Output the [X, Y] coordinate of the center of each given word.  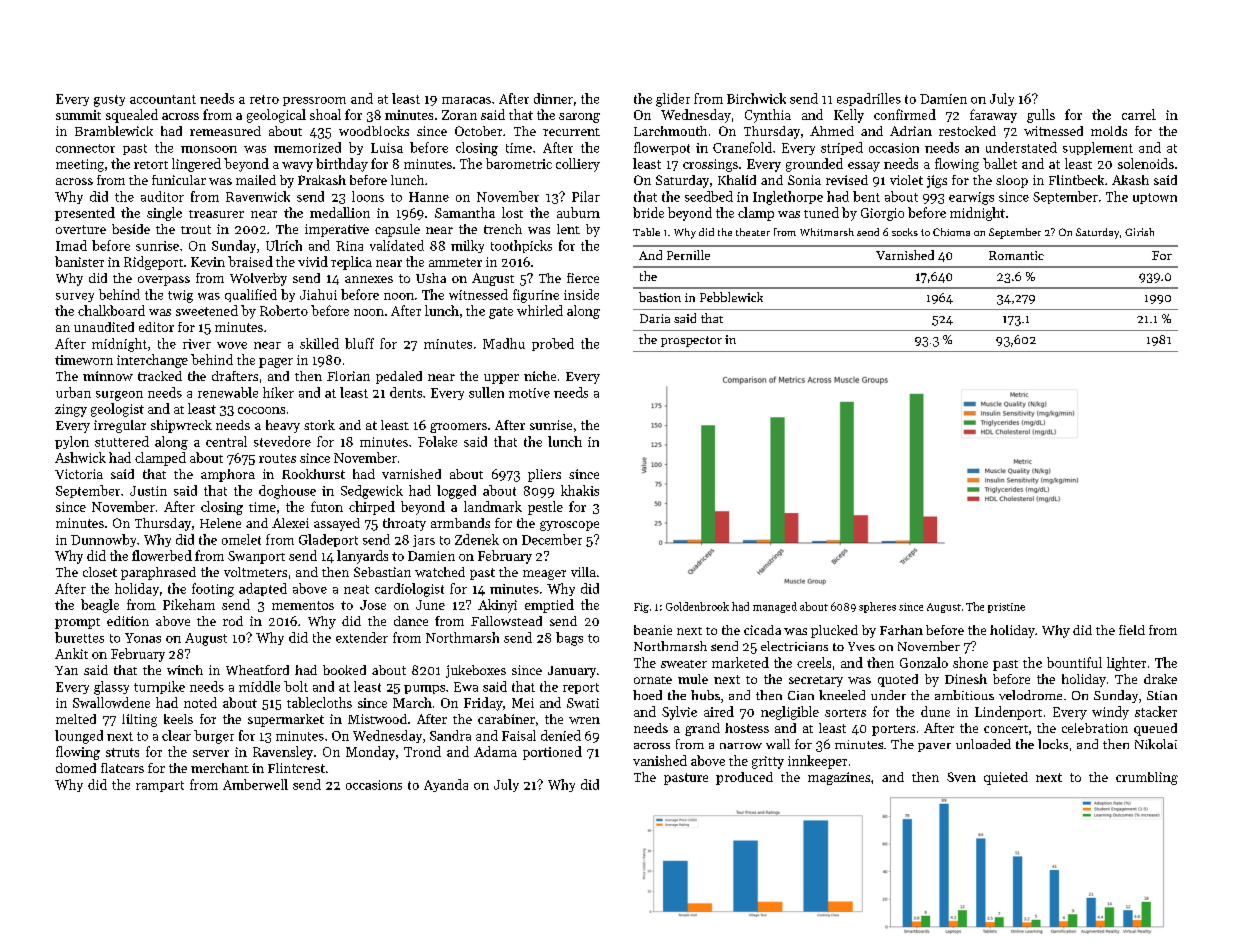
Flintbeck [1076, 180]
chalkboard [111, 310]
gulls [1041, 116]
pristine [1006, 608]
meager [544, 575]
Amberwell [255, 784]
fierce [583, 278]
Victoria [79, 474]
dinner [553, 98]
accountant [163, 99]
